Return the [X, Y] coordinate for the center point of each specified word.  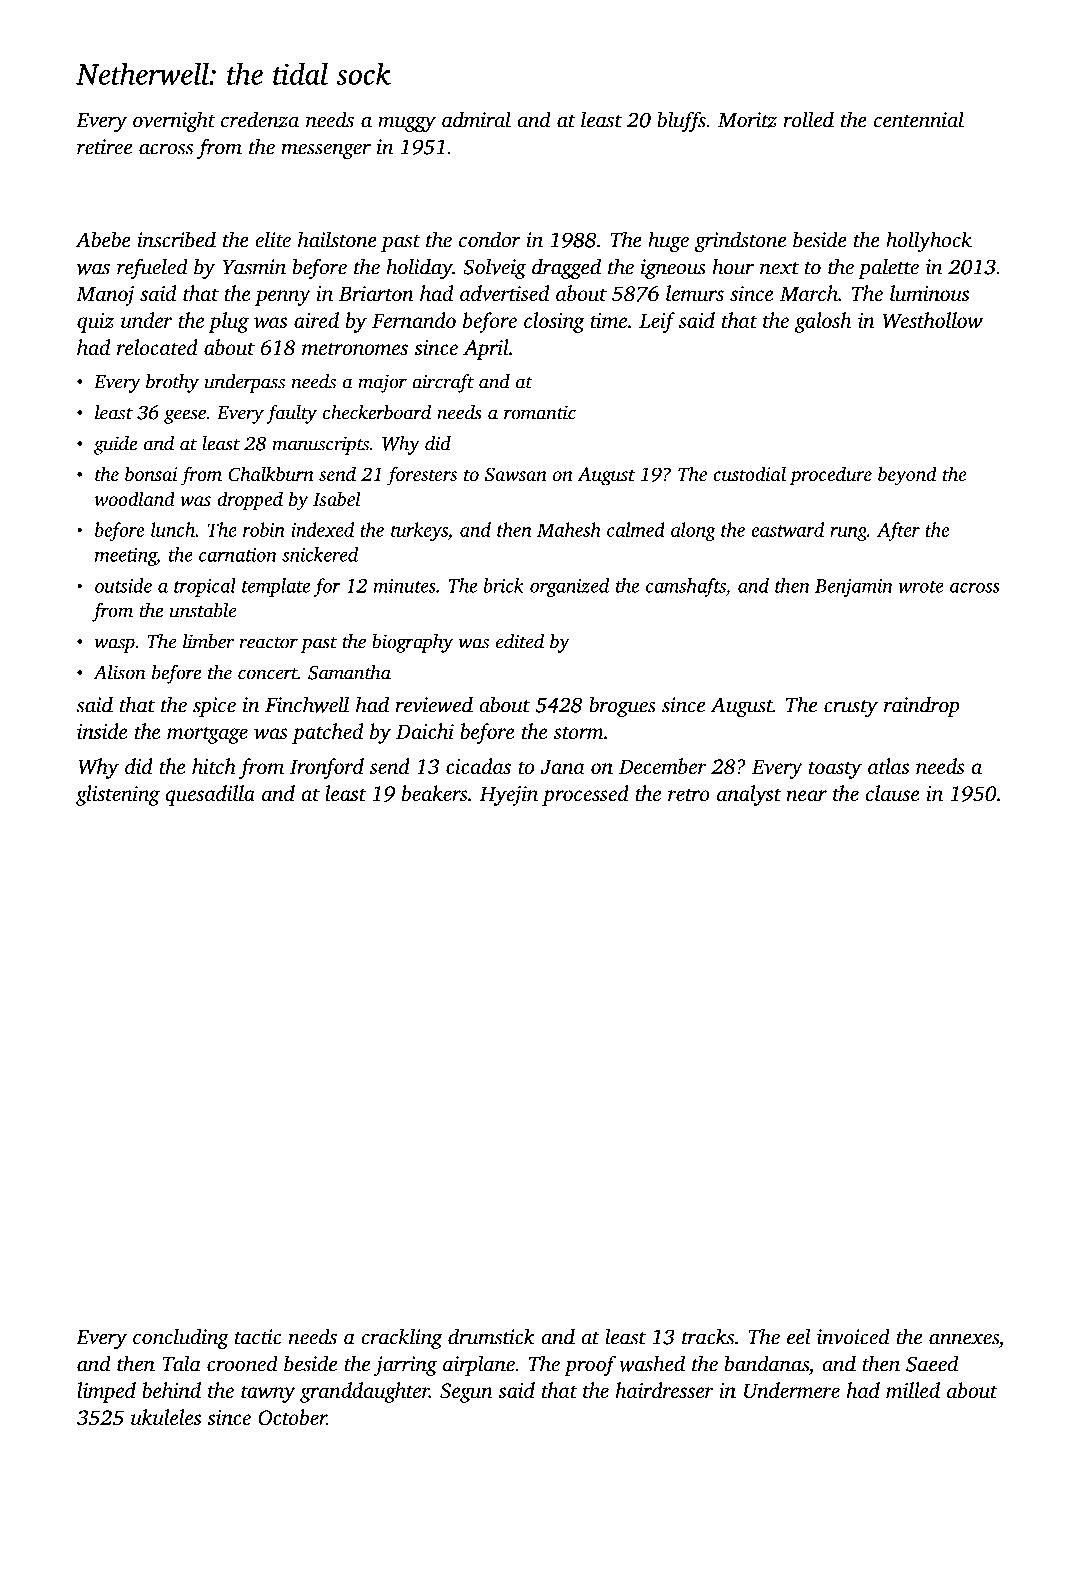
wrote [921, 587]
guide [115, 445]
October [292, 1417]
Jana [562, 767]
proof [590, 1365]
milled [913, 1390]
